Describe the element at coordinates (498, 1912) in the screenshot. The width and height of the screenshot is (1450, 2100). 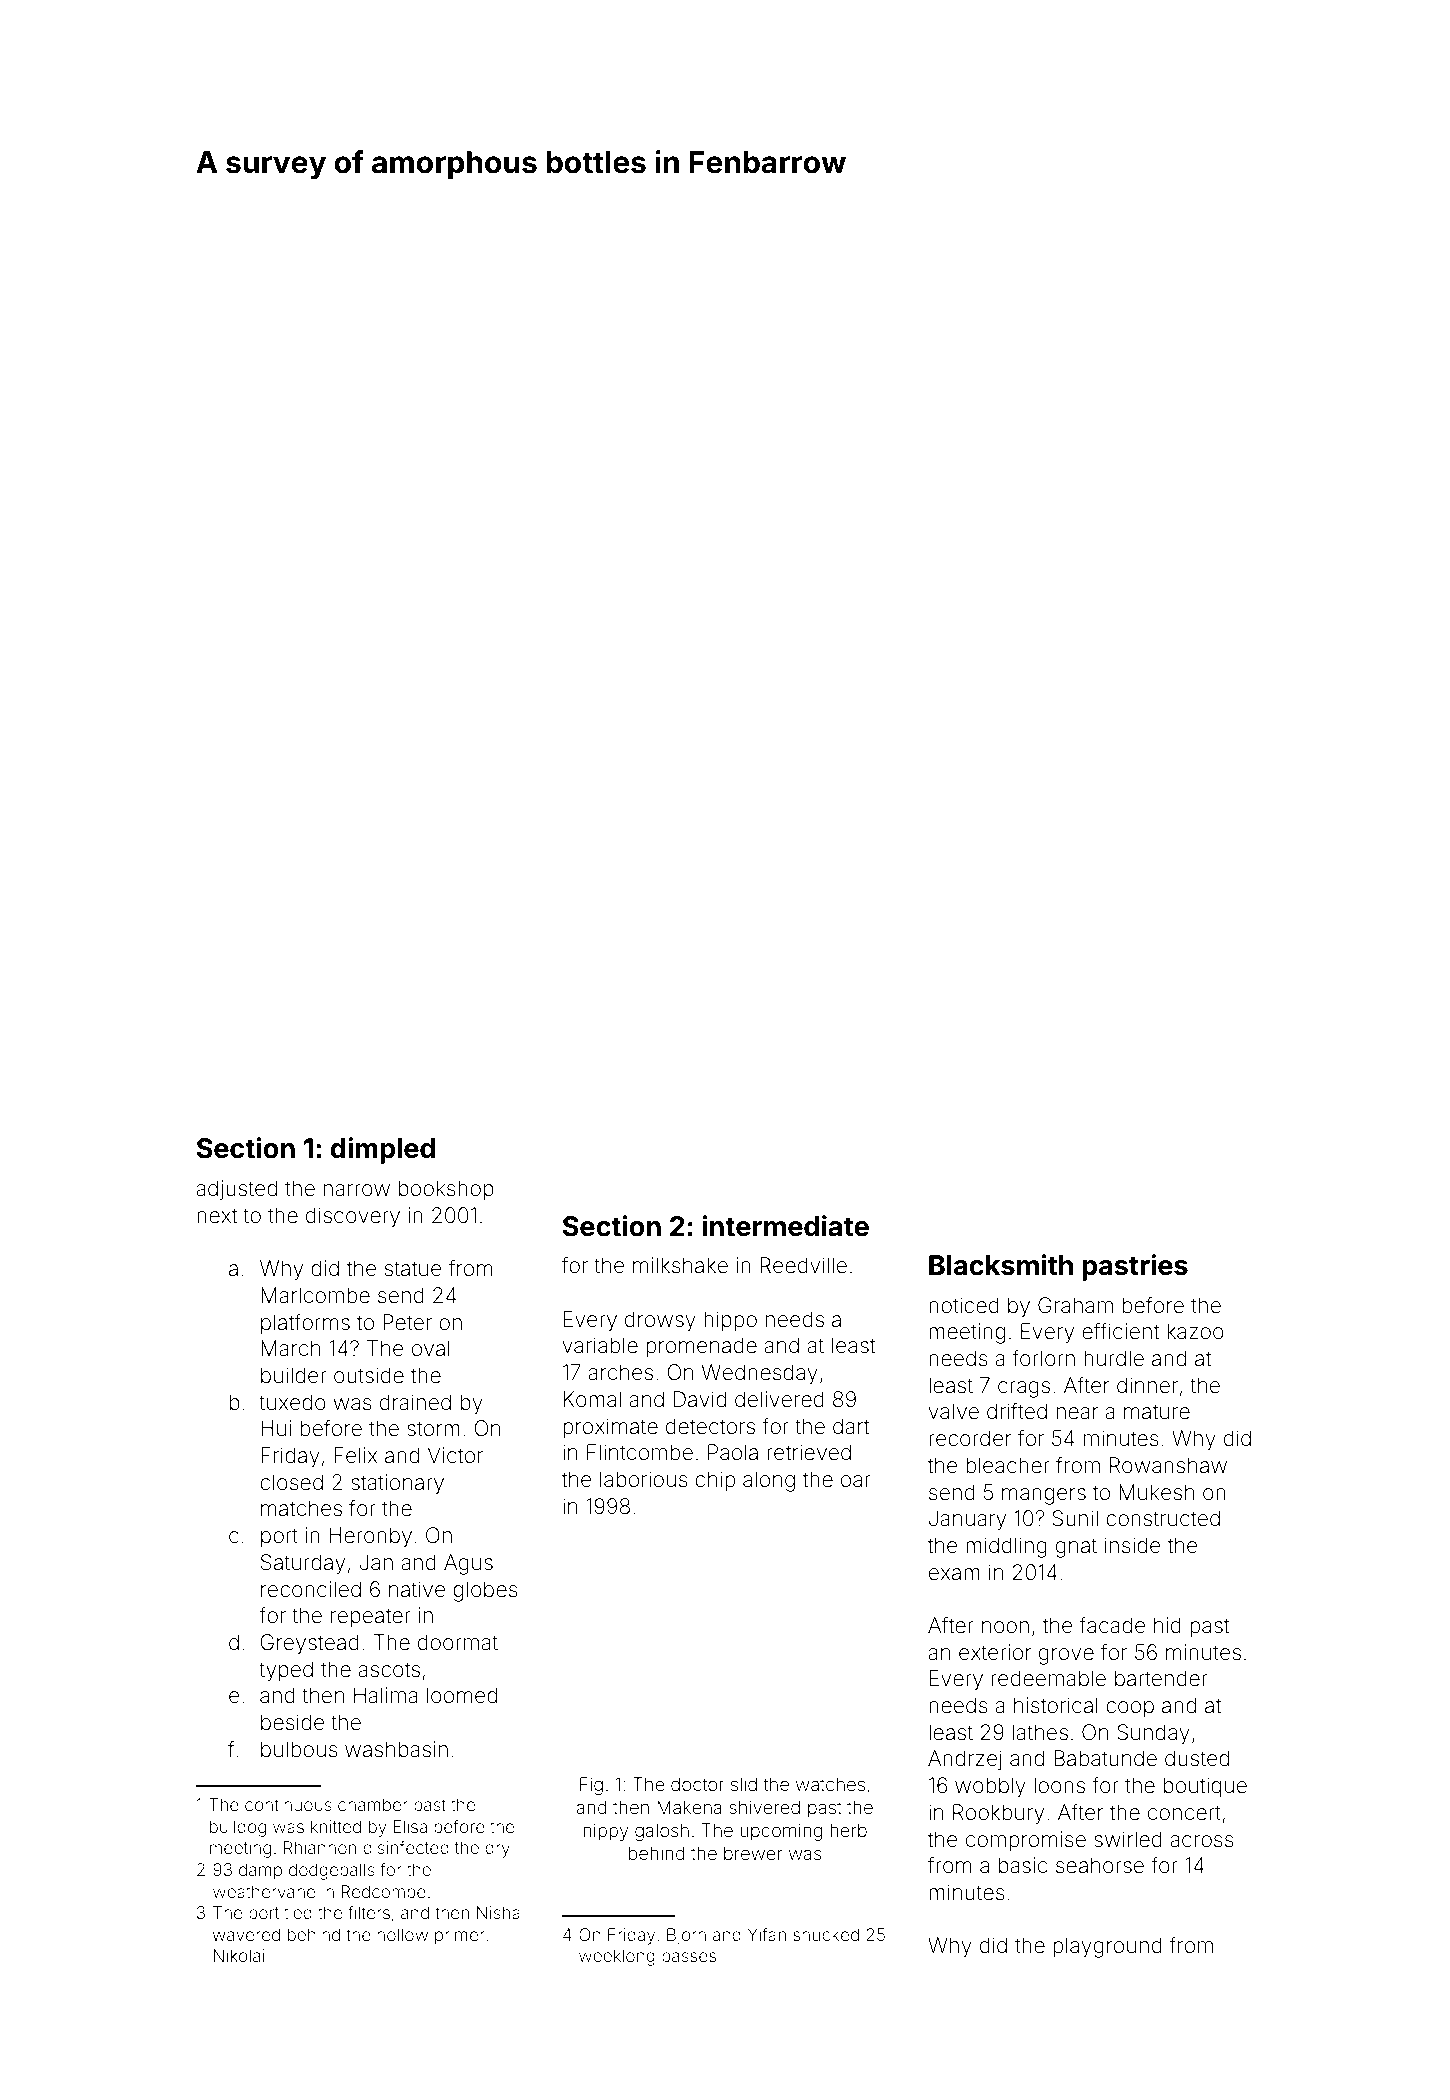
I see `Nisha` at that location.
